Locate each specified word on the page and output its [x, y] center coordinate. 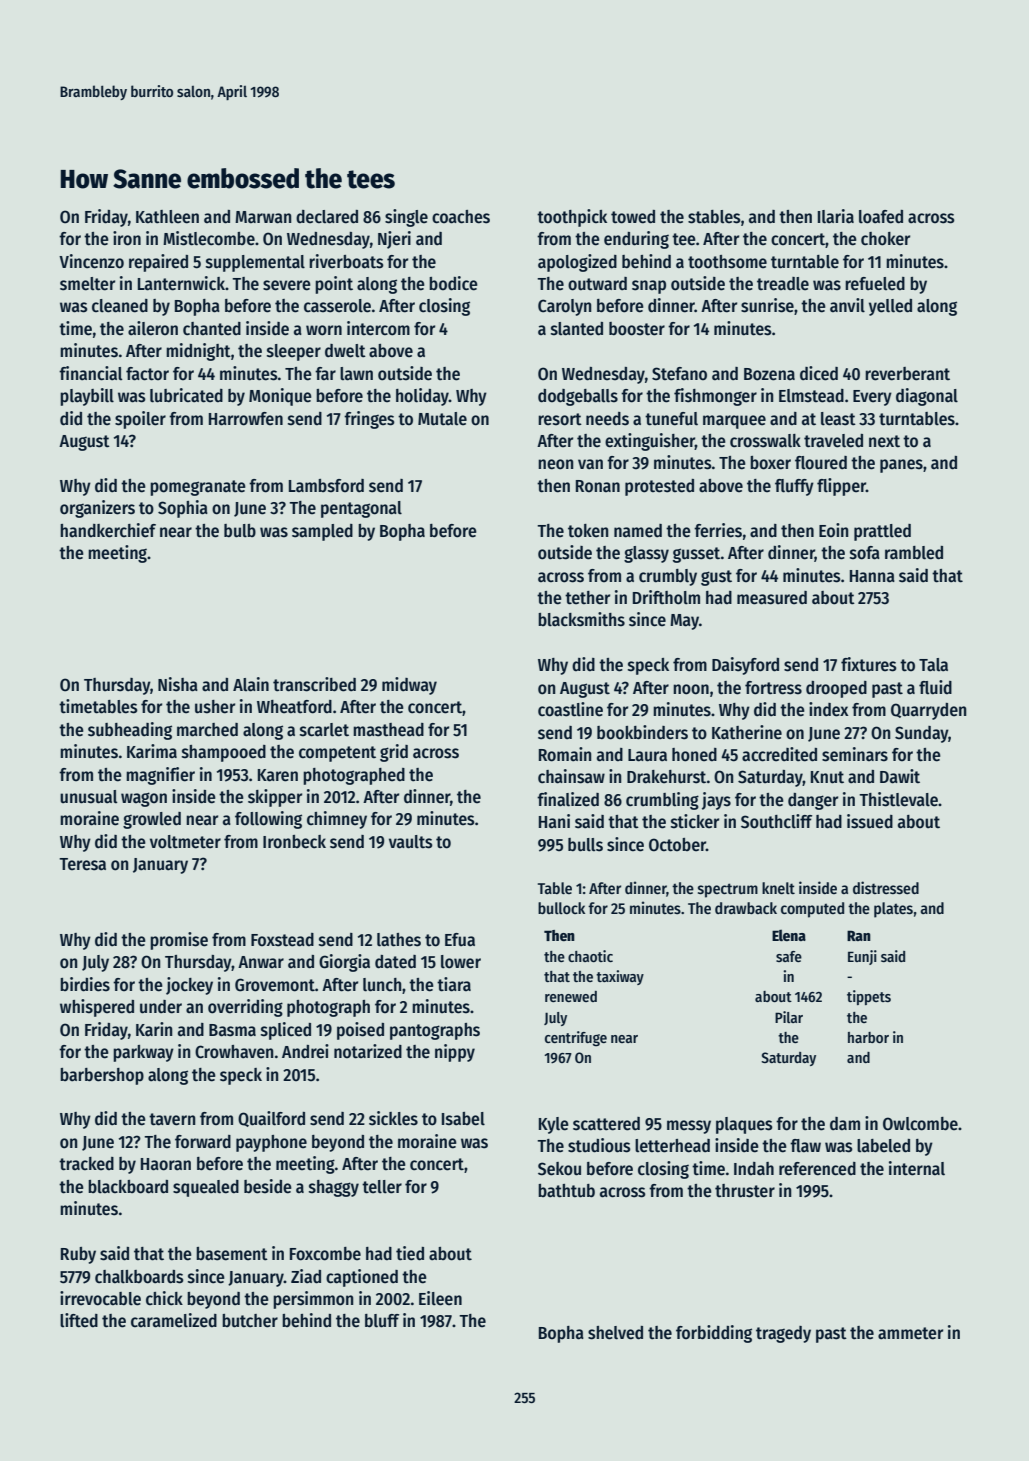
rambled [914, 553]
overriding [245, 1008]
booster [637, 329]
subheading [130, 731]
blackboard [128, 1187]
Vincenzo [91, 261]
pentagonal [361, 509]
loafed [881, 217]
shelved [615, 1333]
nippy [455, 1053]
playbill [87, 397]
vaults [411, 842]
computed [812, 910]
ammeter [910, 1333]
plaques [744, 1125]
